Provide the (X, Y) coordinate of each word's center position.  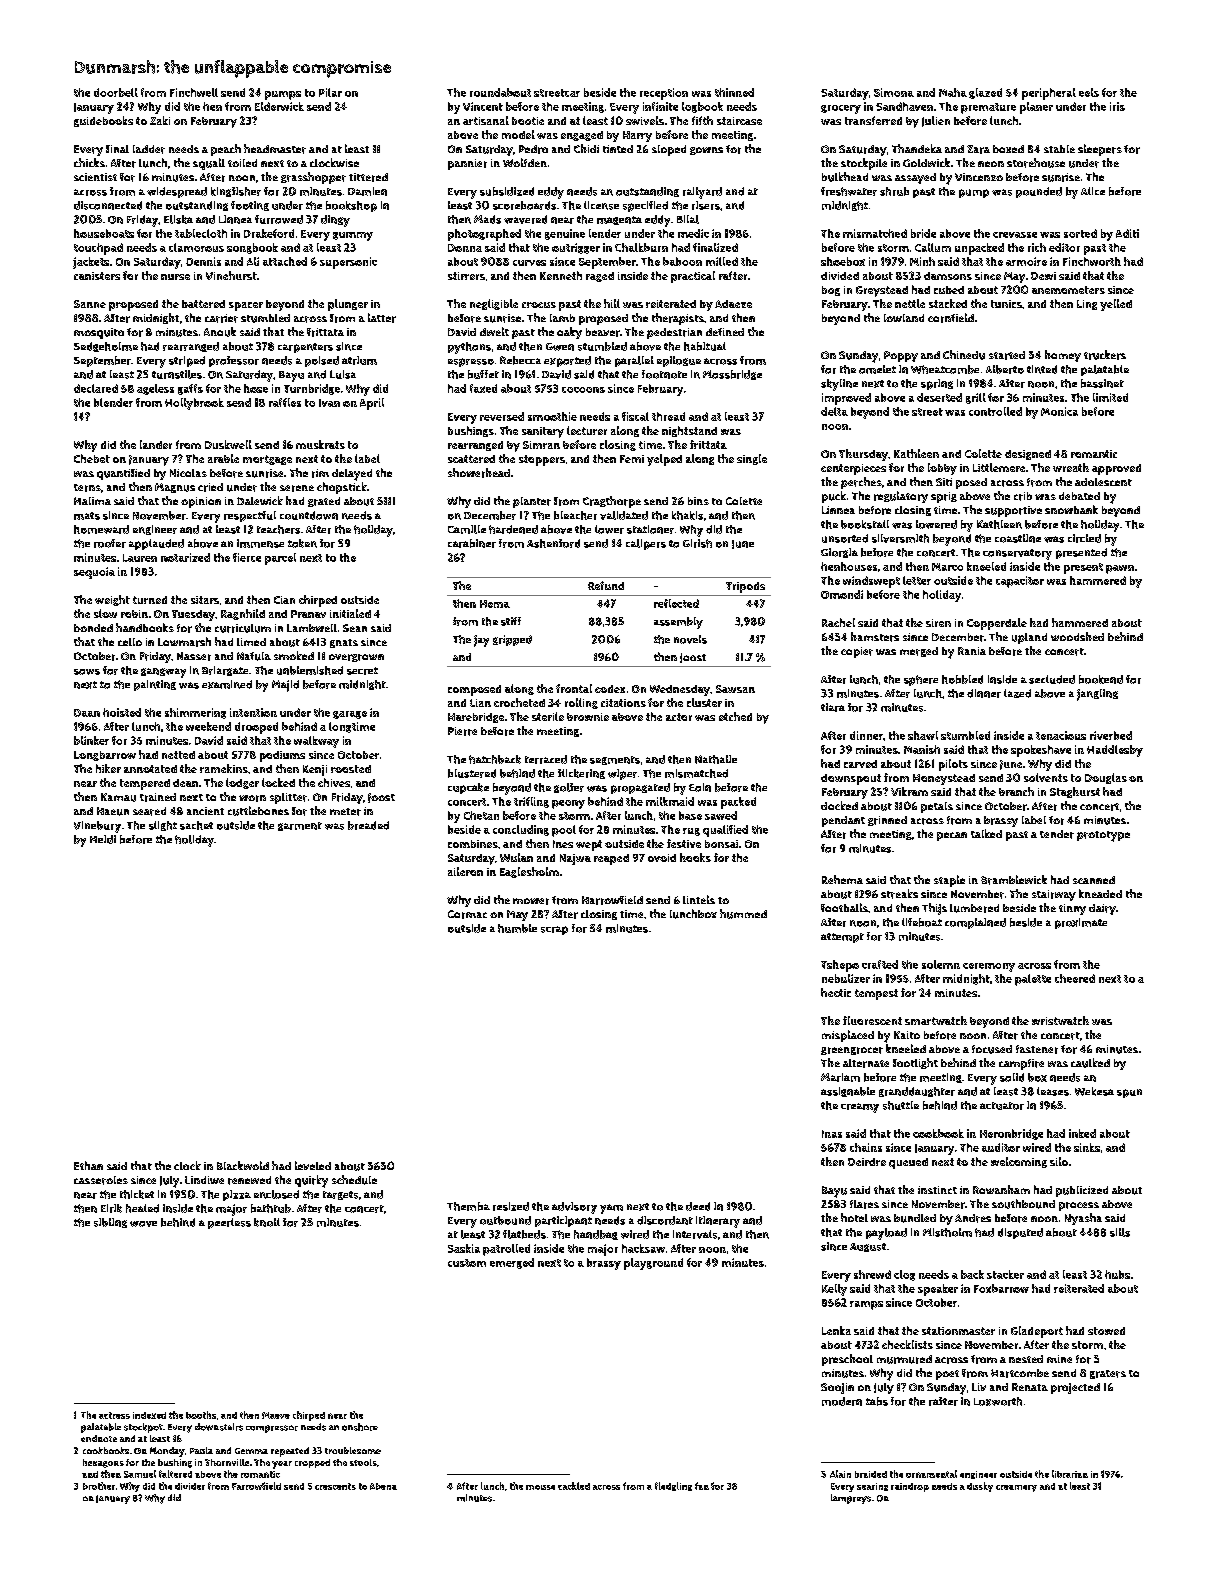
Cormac (467, 914)
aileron (465, 871)
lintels (699, 899)
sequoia (94, 573)
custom (467, 1263)
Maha (953, 92)
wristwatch (1060, 1020)
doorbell (116, 92)
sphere (921, 680)
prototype (1103, 836)
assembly (678, 623)
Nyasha (1083, 1219)
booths (201, 1415)
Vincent (483, 106)
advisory (574, 1208)
